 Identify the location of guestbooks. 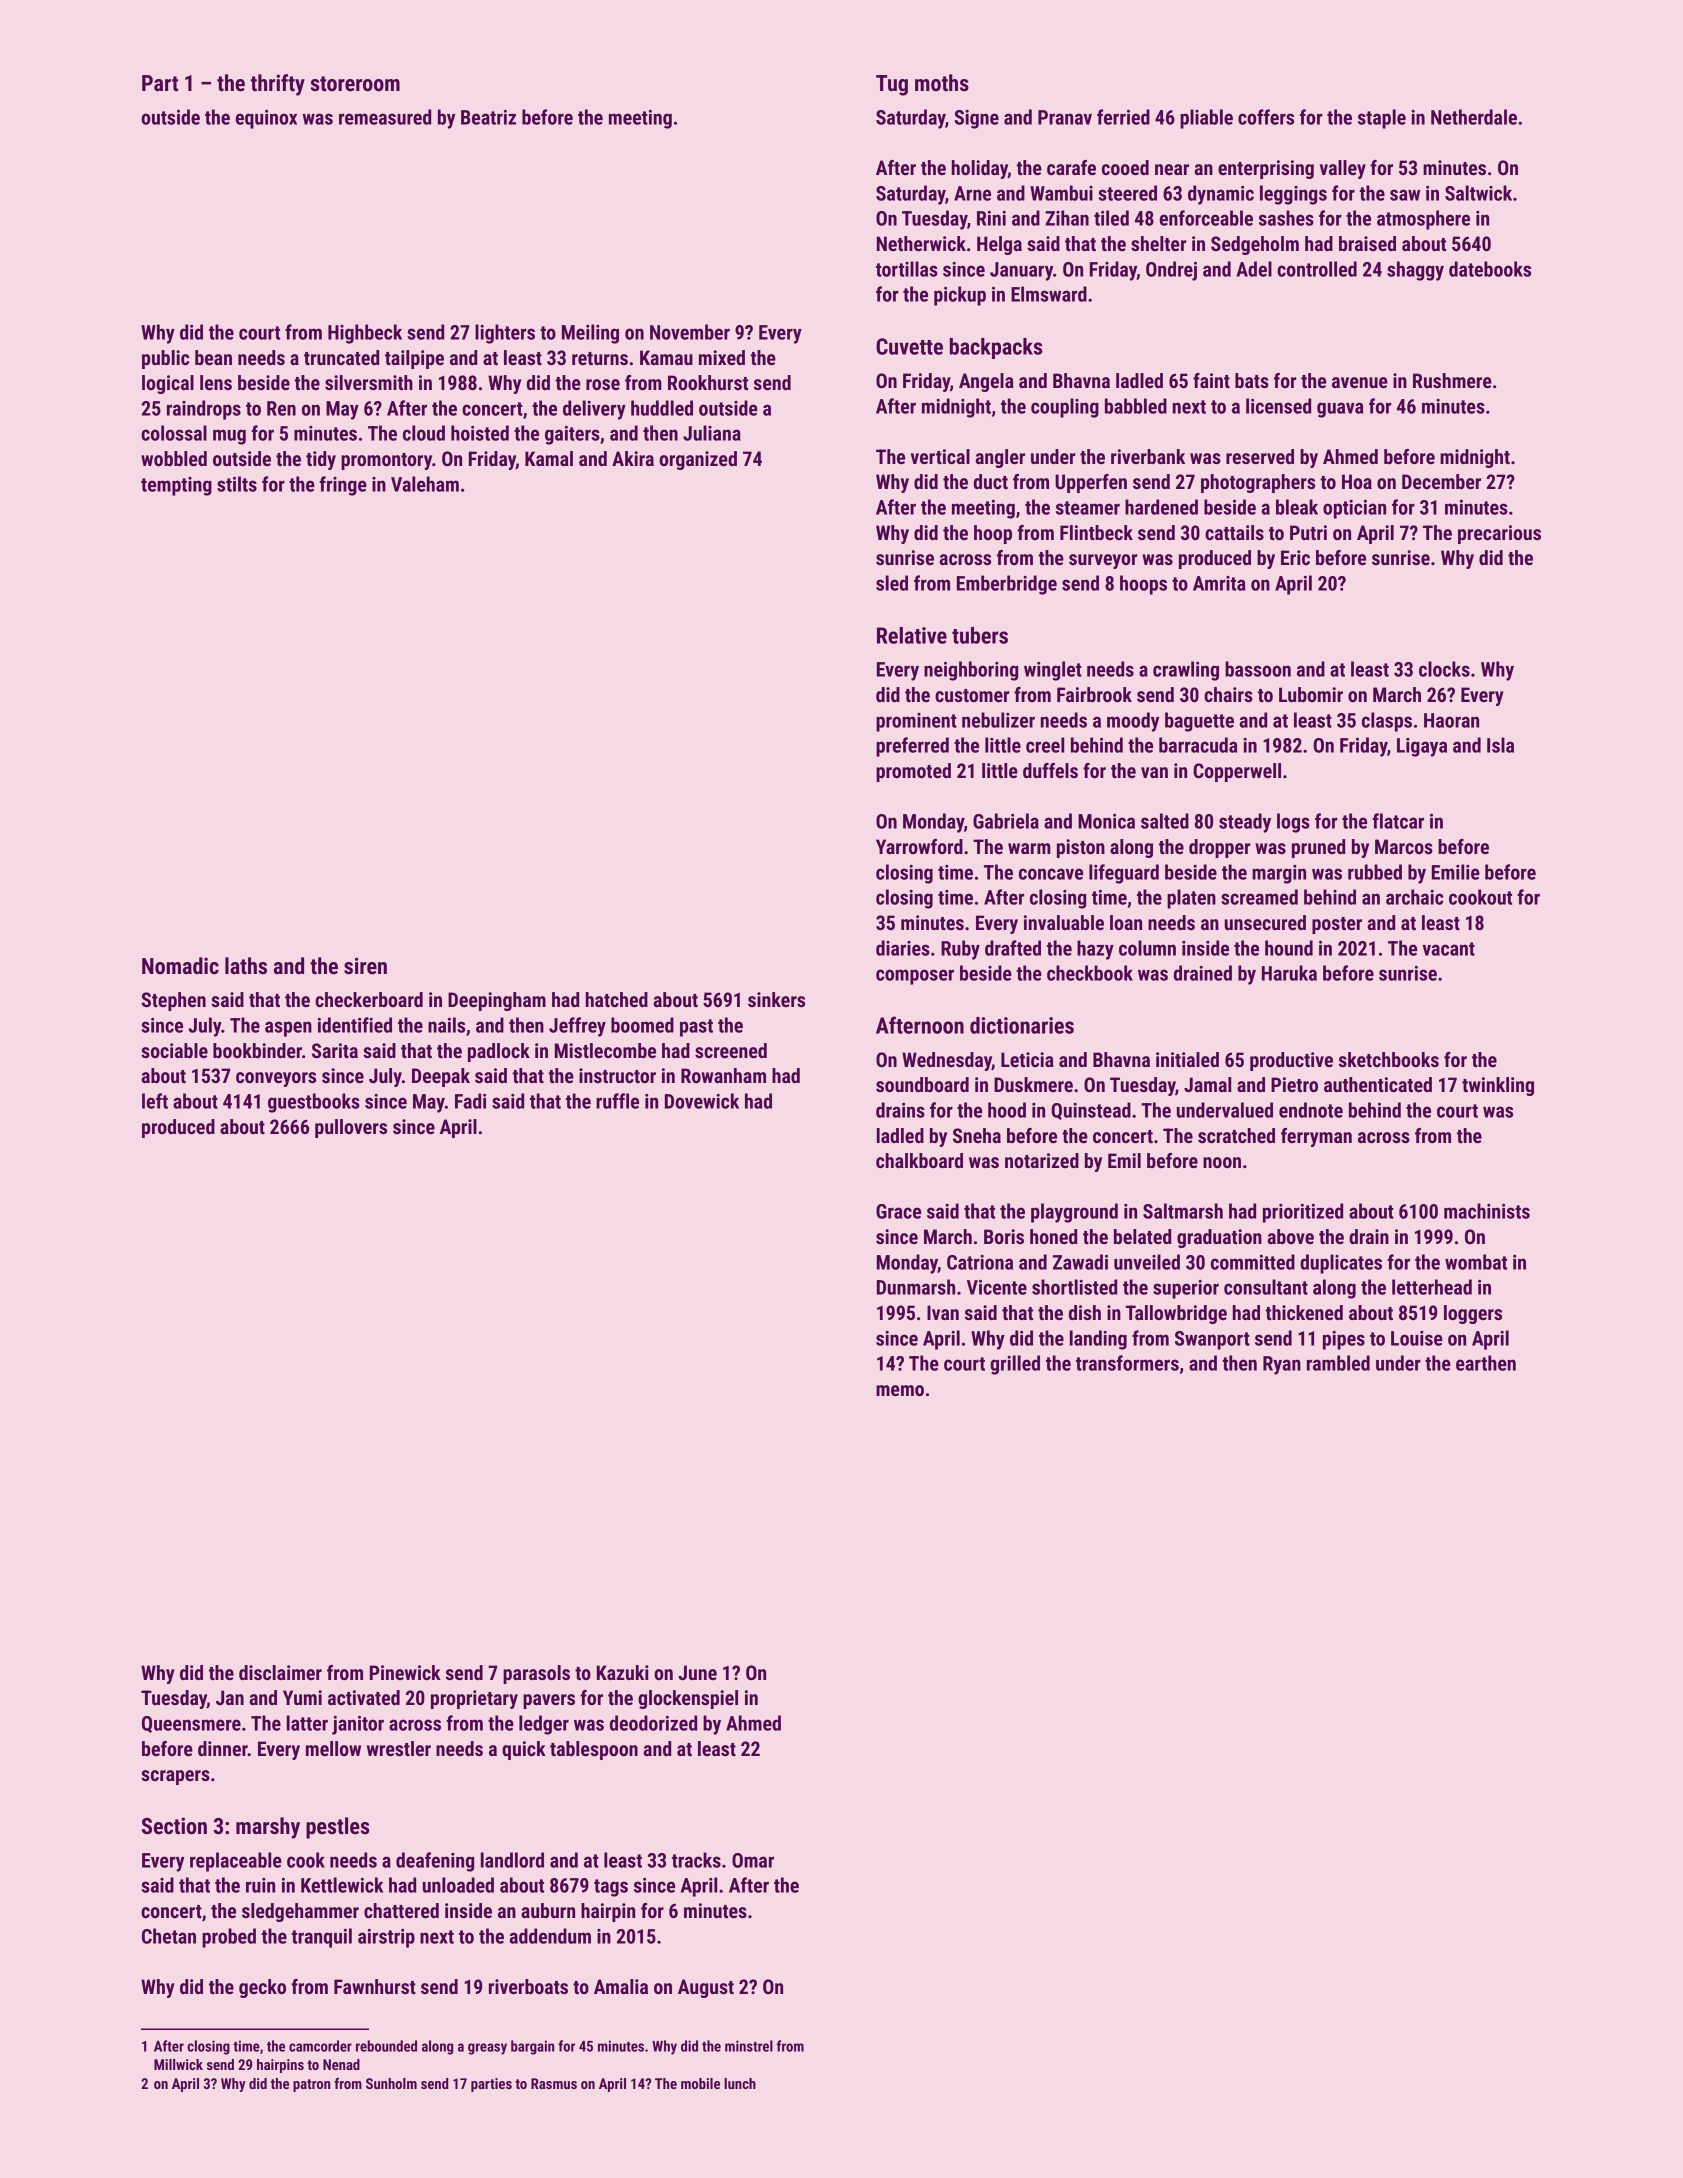
(314, 1103).
